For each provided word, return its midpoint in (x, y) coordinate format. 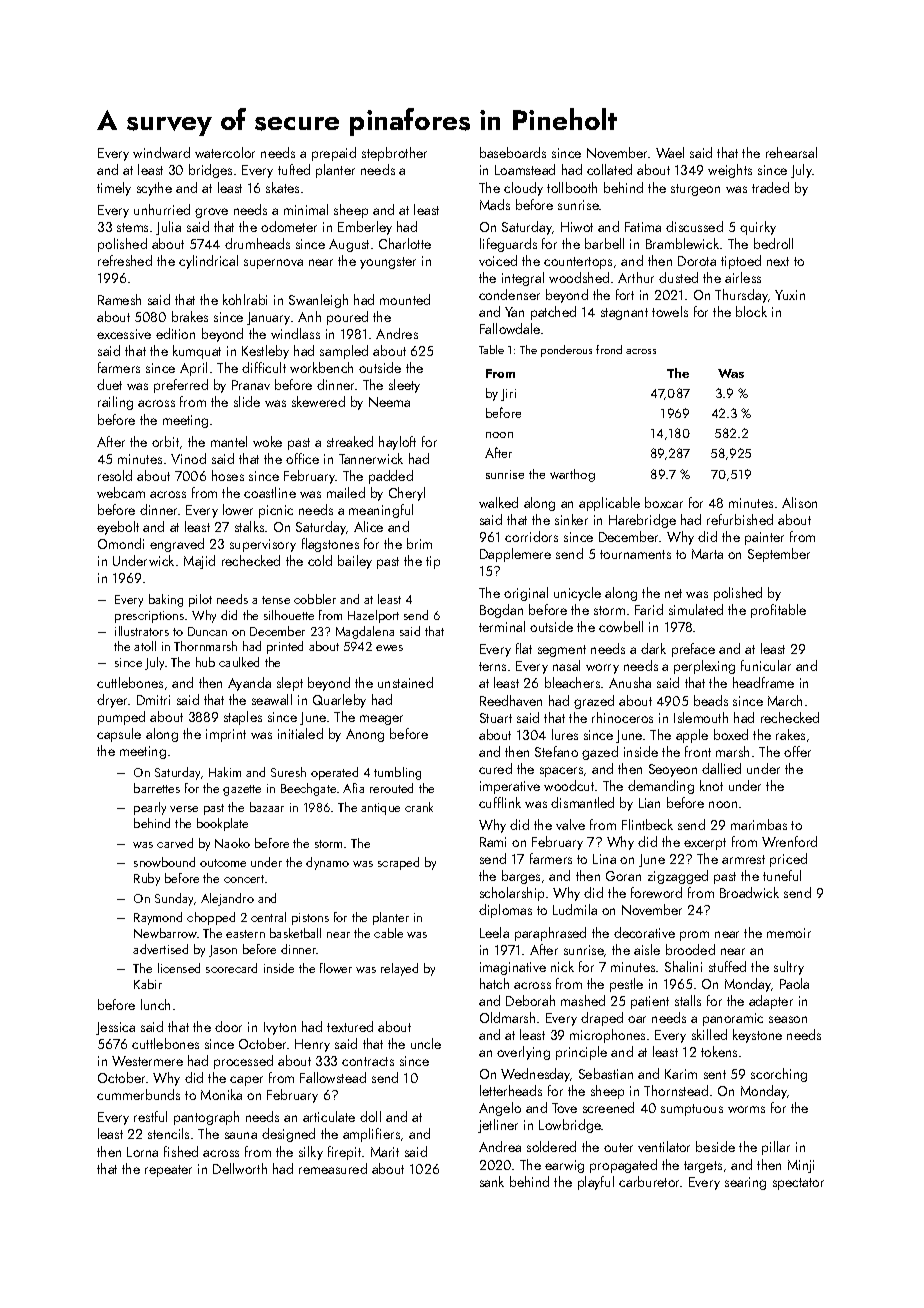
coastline (270, 492)
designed (288, 1135)
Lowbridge (570, 1126)
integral (523, 279)
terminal (502, 626)
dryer (113, 701)
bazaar (267, 807)
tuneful (782, 875)
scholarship (512, 894)
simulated (696, 609)
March (785, 700)
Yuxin (790, 295)
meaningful (381, 511)
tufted (294, 169)
